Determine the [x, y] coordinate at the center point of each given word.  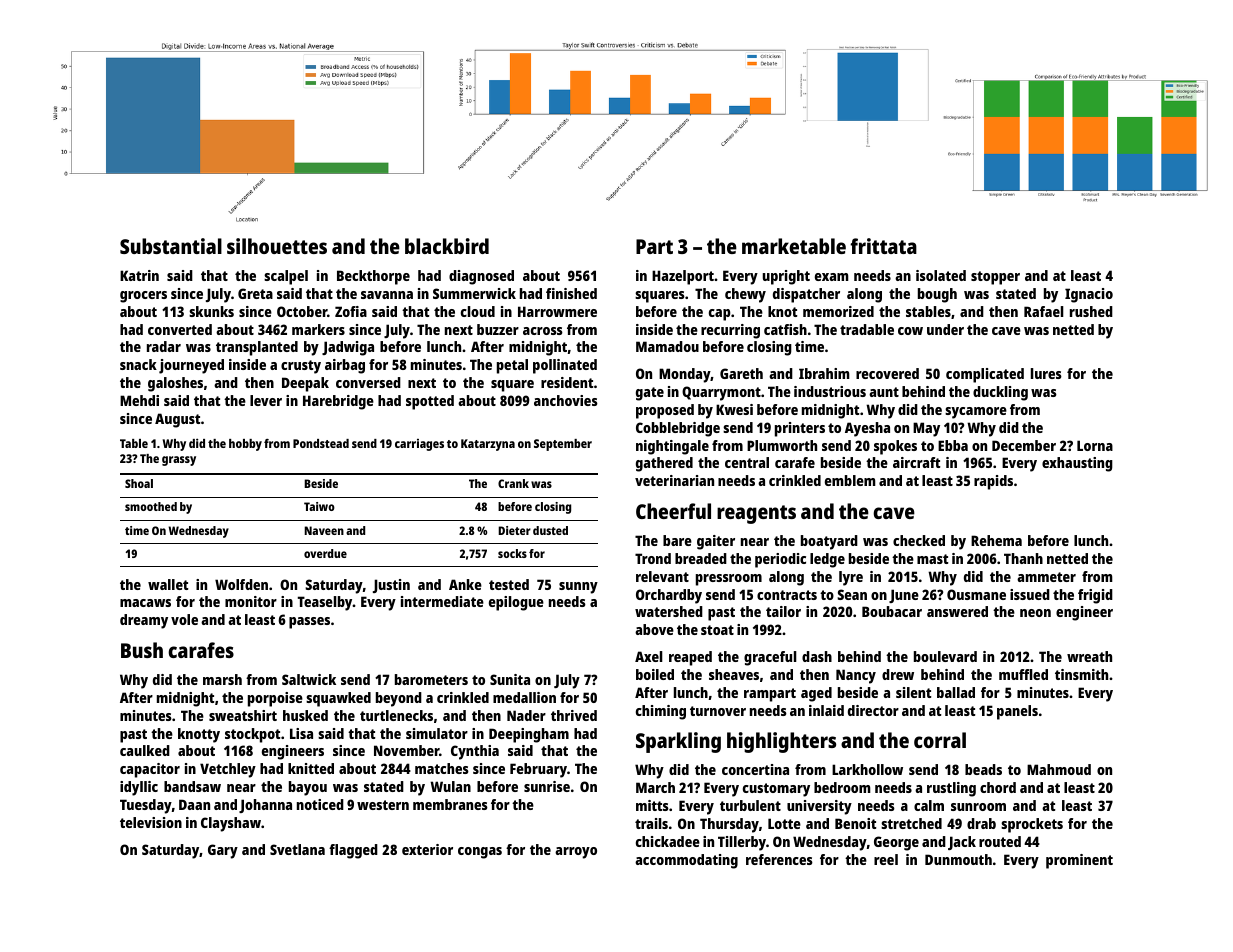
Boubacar [892, 611]
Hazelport [683, 277]
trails [651, 823]
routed [1000, 841]
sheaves [734, 674]
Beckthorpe [373, 277]
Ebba [953, 445]
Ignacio [1089, 295]
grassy [179, 461]
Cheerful [673, 511]
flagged [353, 851]
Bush [142, 650]
